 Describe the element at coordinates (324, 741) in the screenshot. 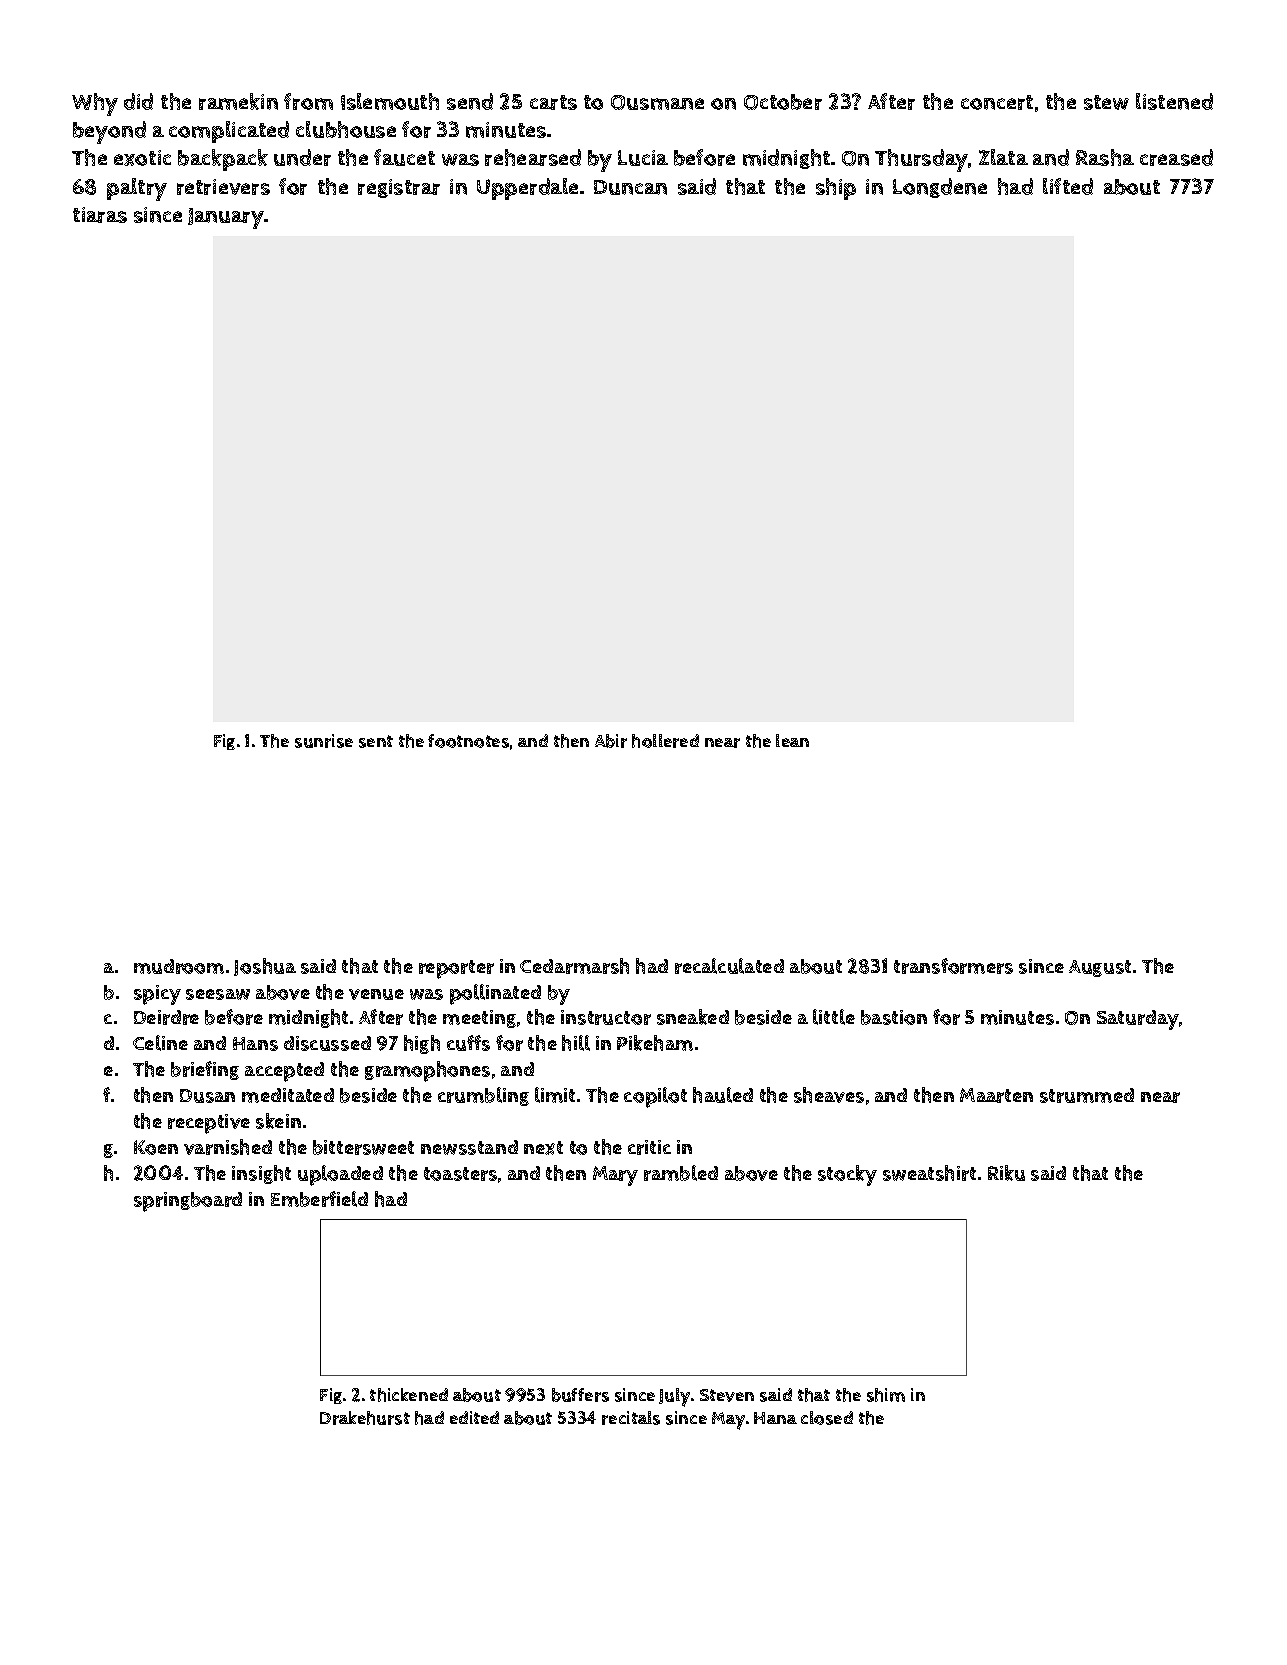

I see `sunrise` at that location.
